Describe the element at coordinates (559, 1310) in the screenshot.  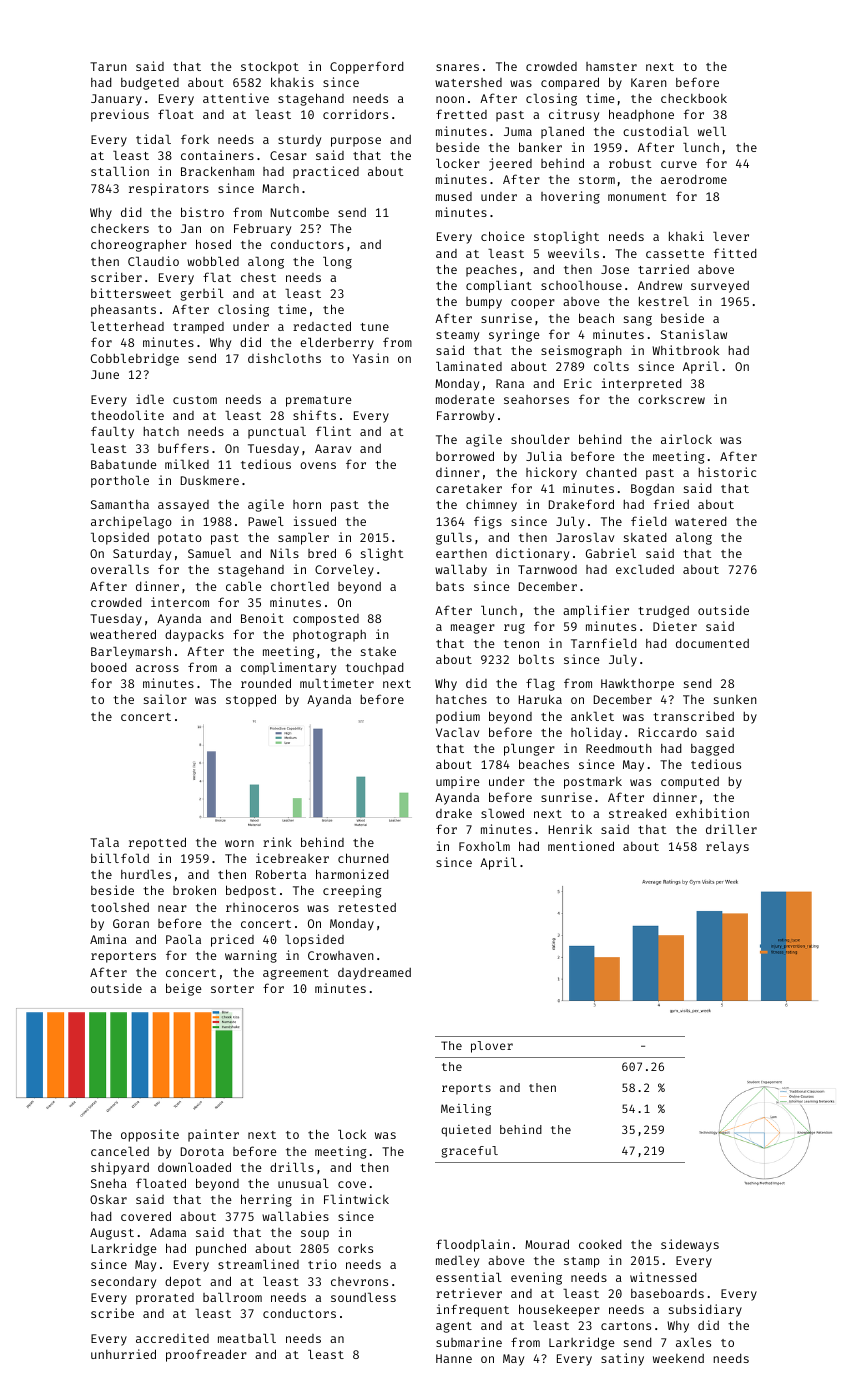
I see `housekeeper` at that location.
